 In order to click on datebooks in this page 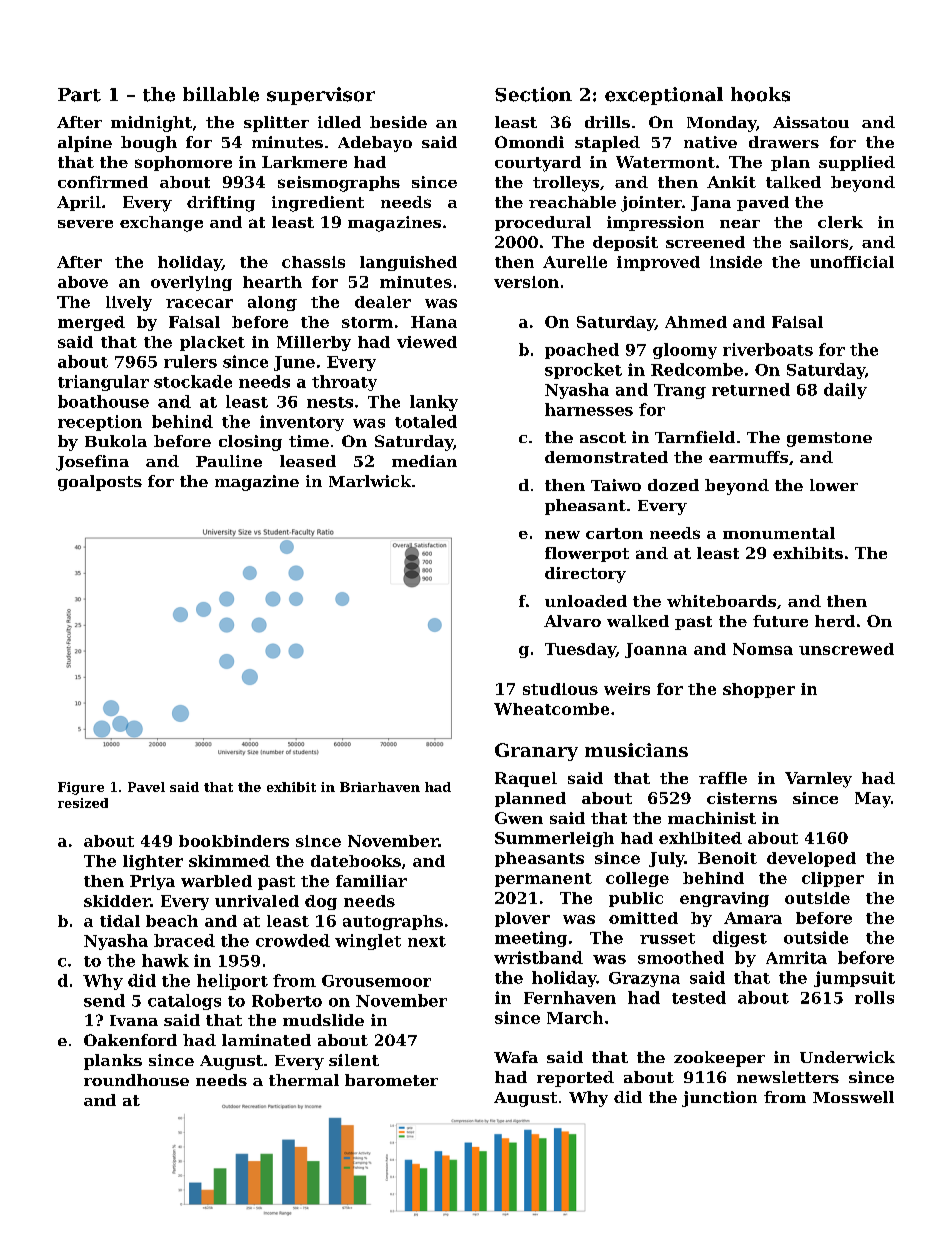, I will do `click(356, 861)`.
